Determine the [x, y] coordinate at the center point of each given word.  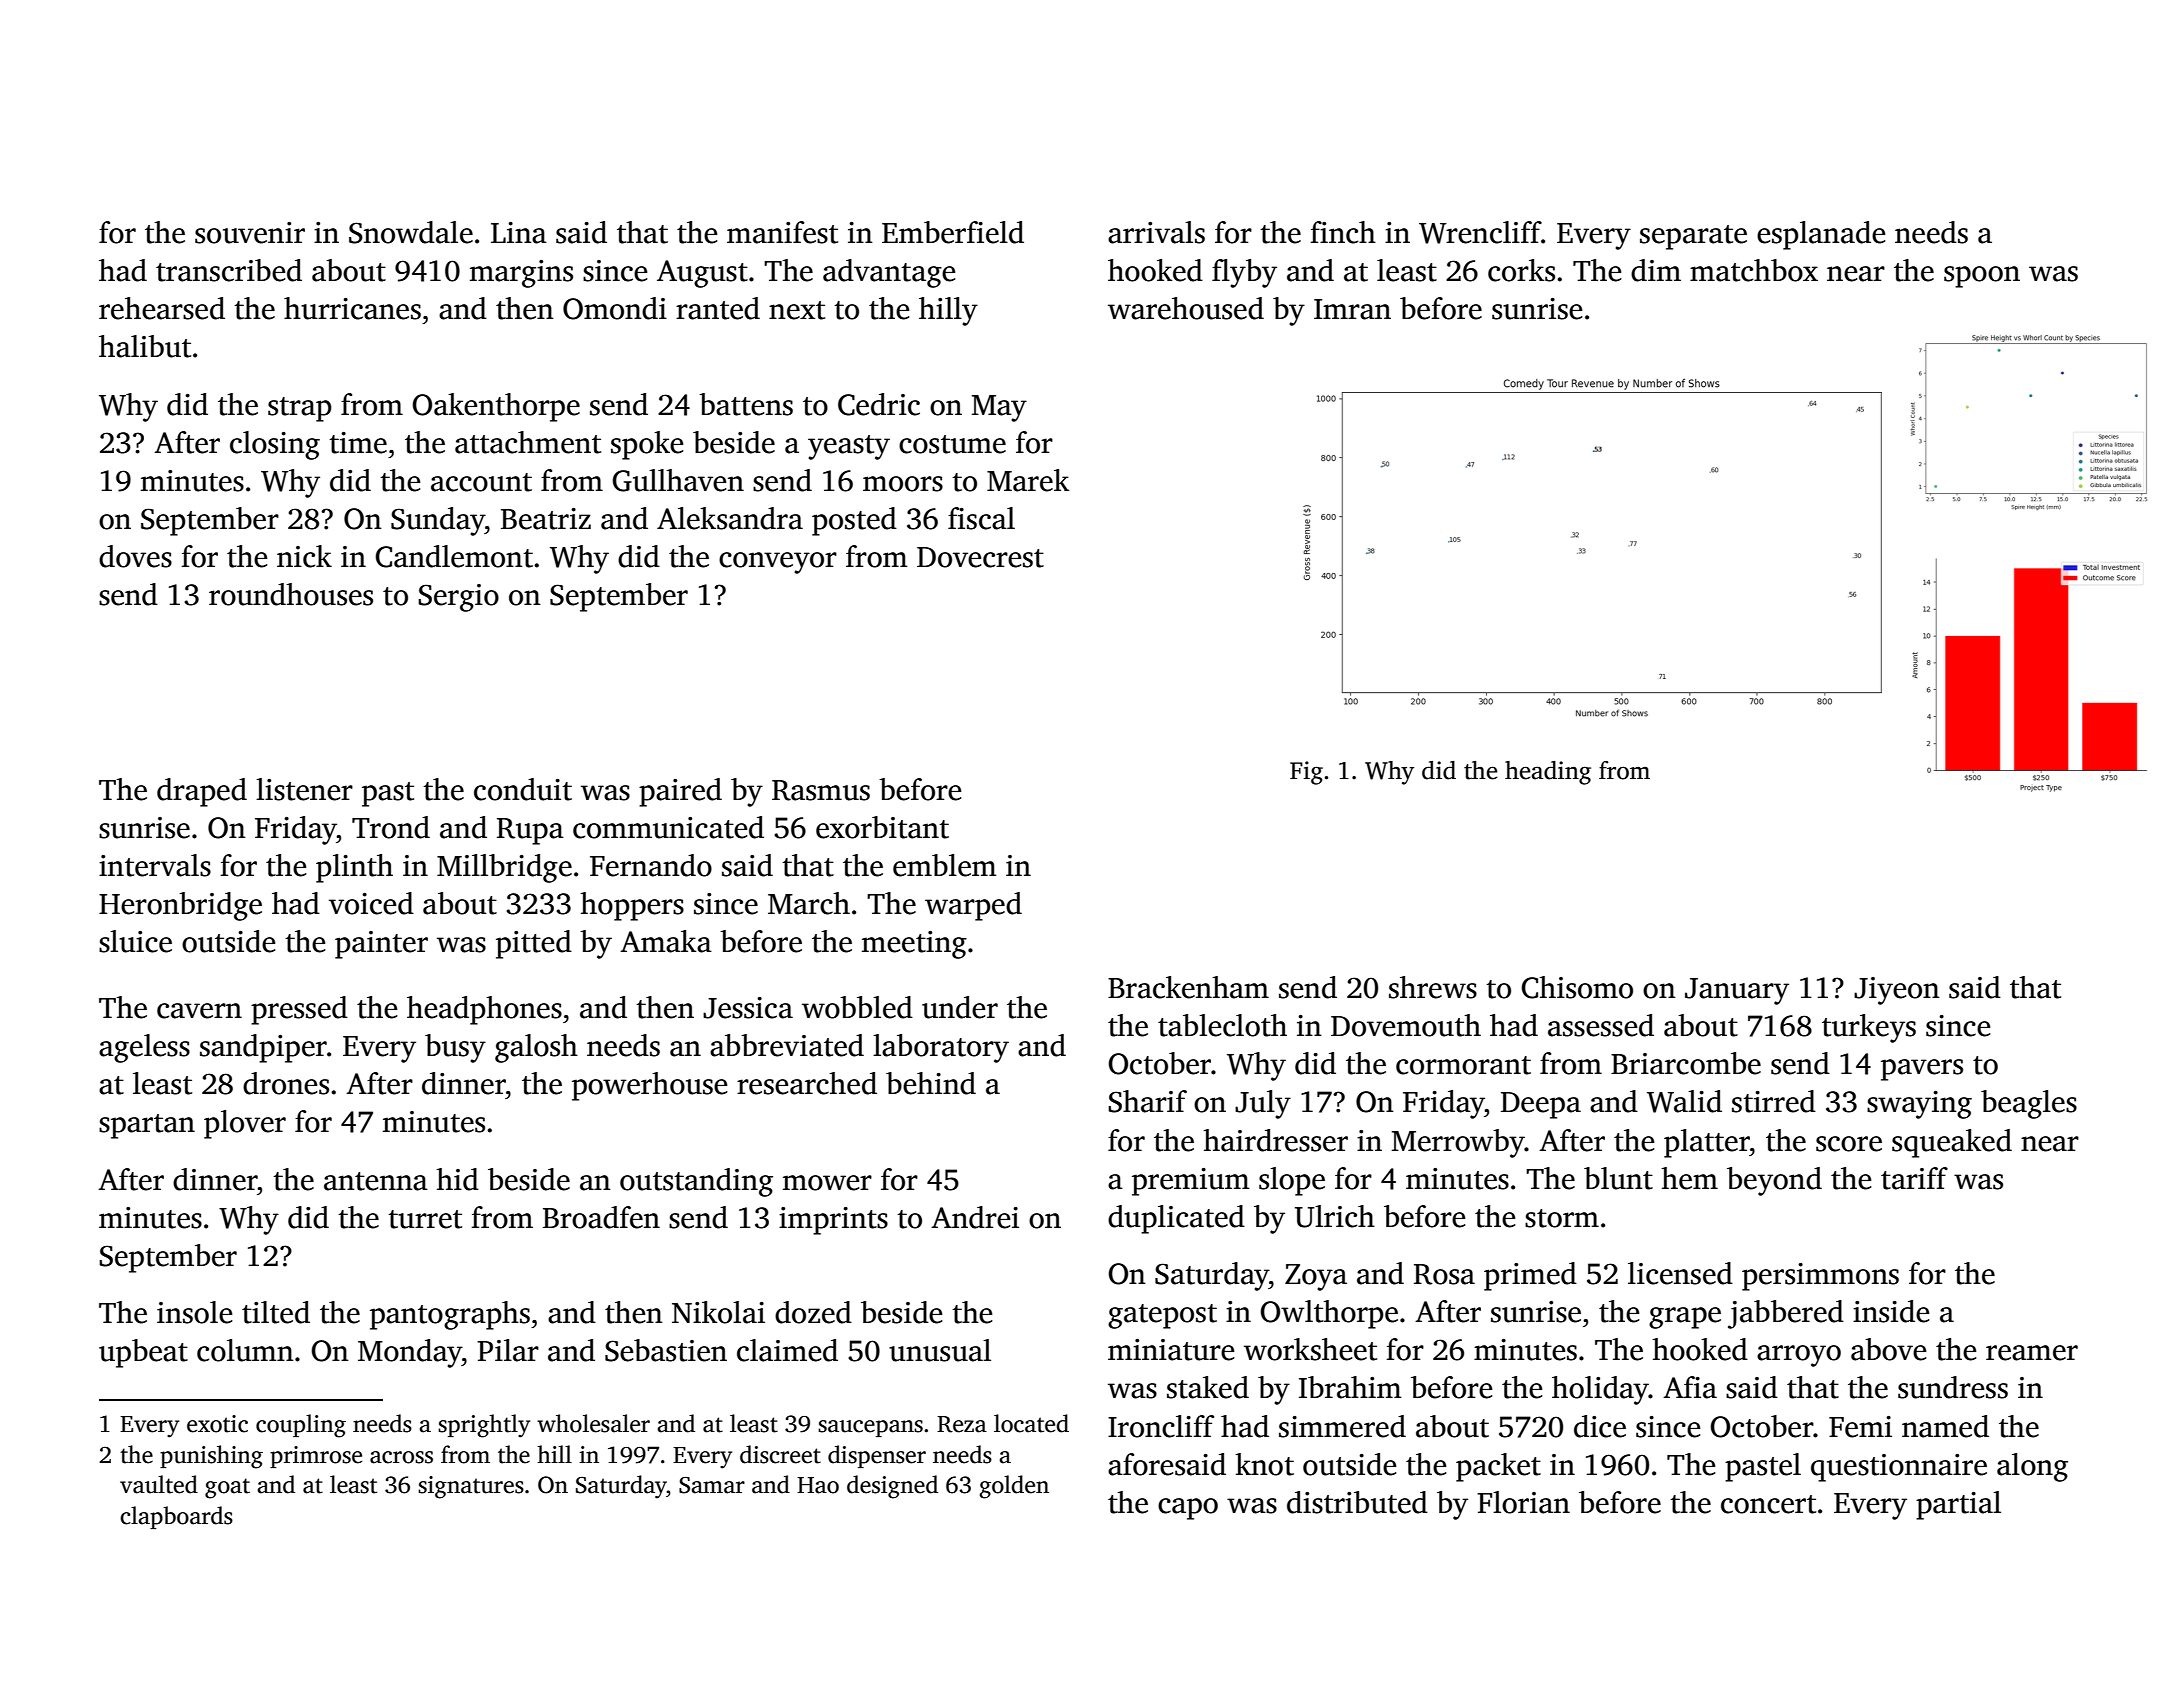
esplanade [1821, 235]
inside [1891, 1311]
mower [827, 1183]
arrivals [1156, 232]
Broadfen [601, 1217]
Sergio [458, 598]
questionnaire [1899, 1468]
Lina [519, 233]
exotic [217, 1424]
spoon [1982, 277]
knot [1264, 1464]
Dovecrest [980, 557]
